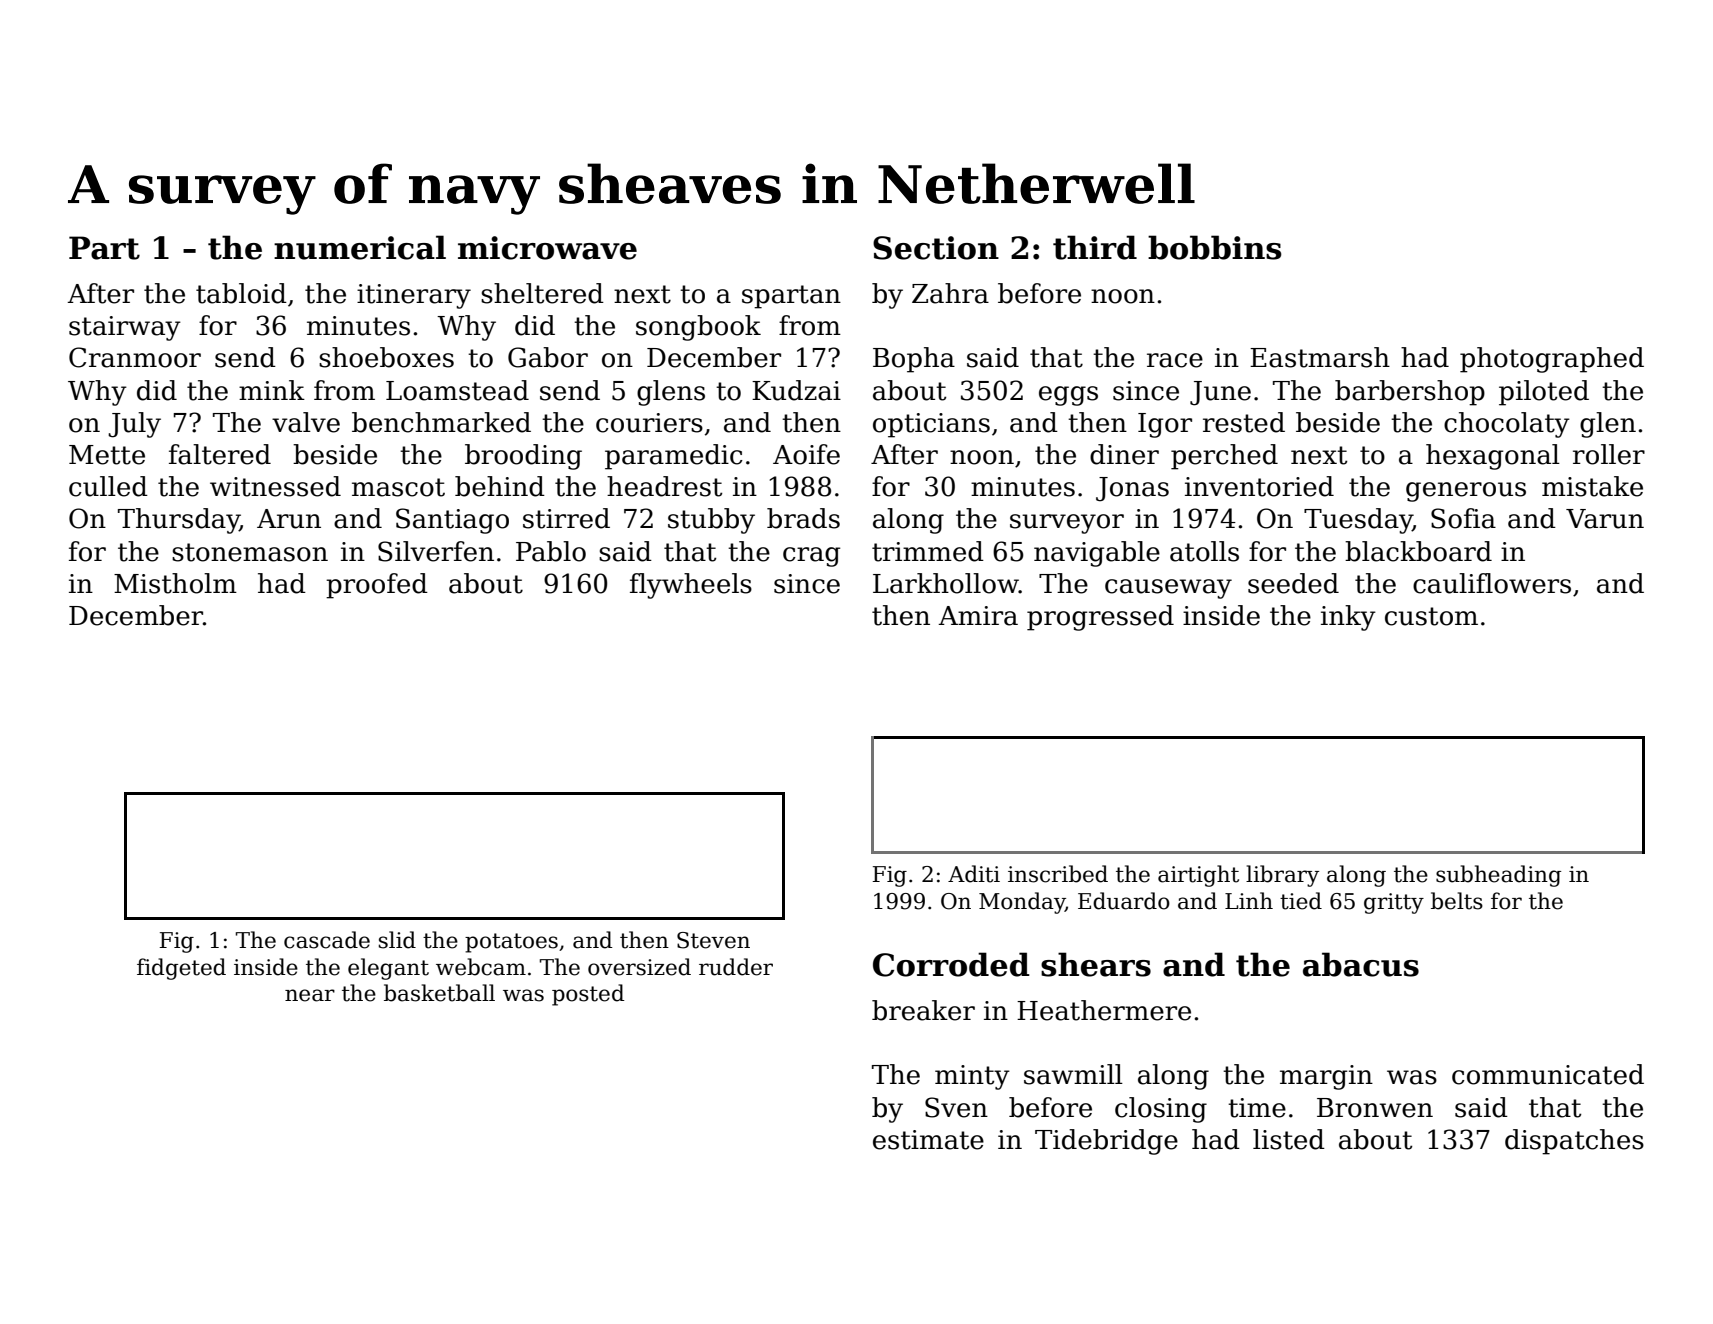 This screenshot has width=1713, height=1324. What do you see at coordinates (181, 969) in the screenshot?
I see `fidgeted` at bounding box center [181, 969].
